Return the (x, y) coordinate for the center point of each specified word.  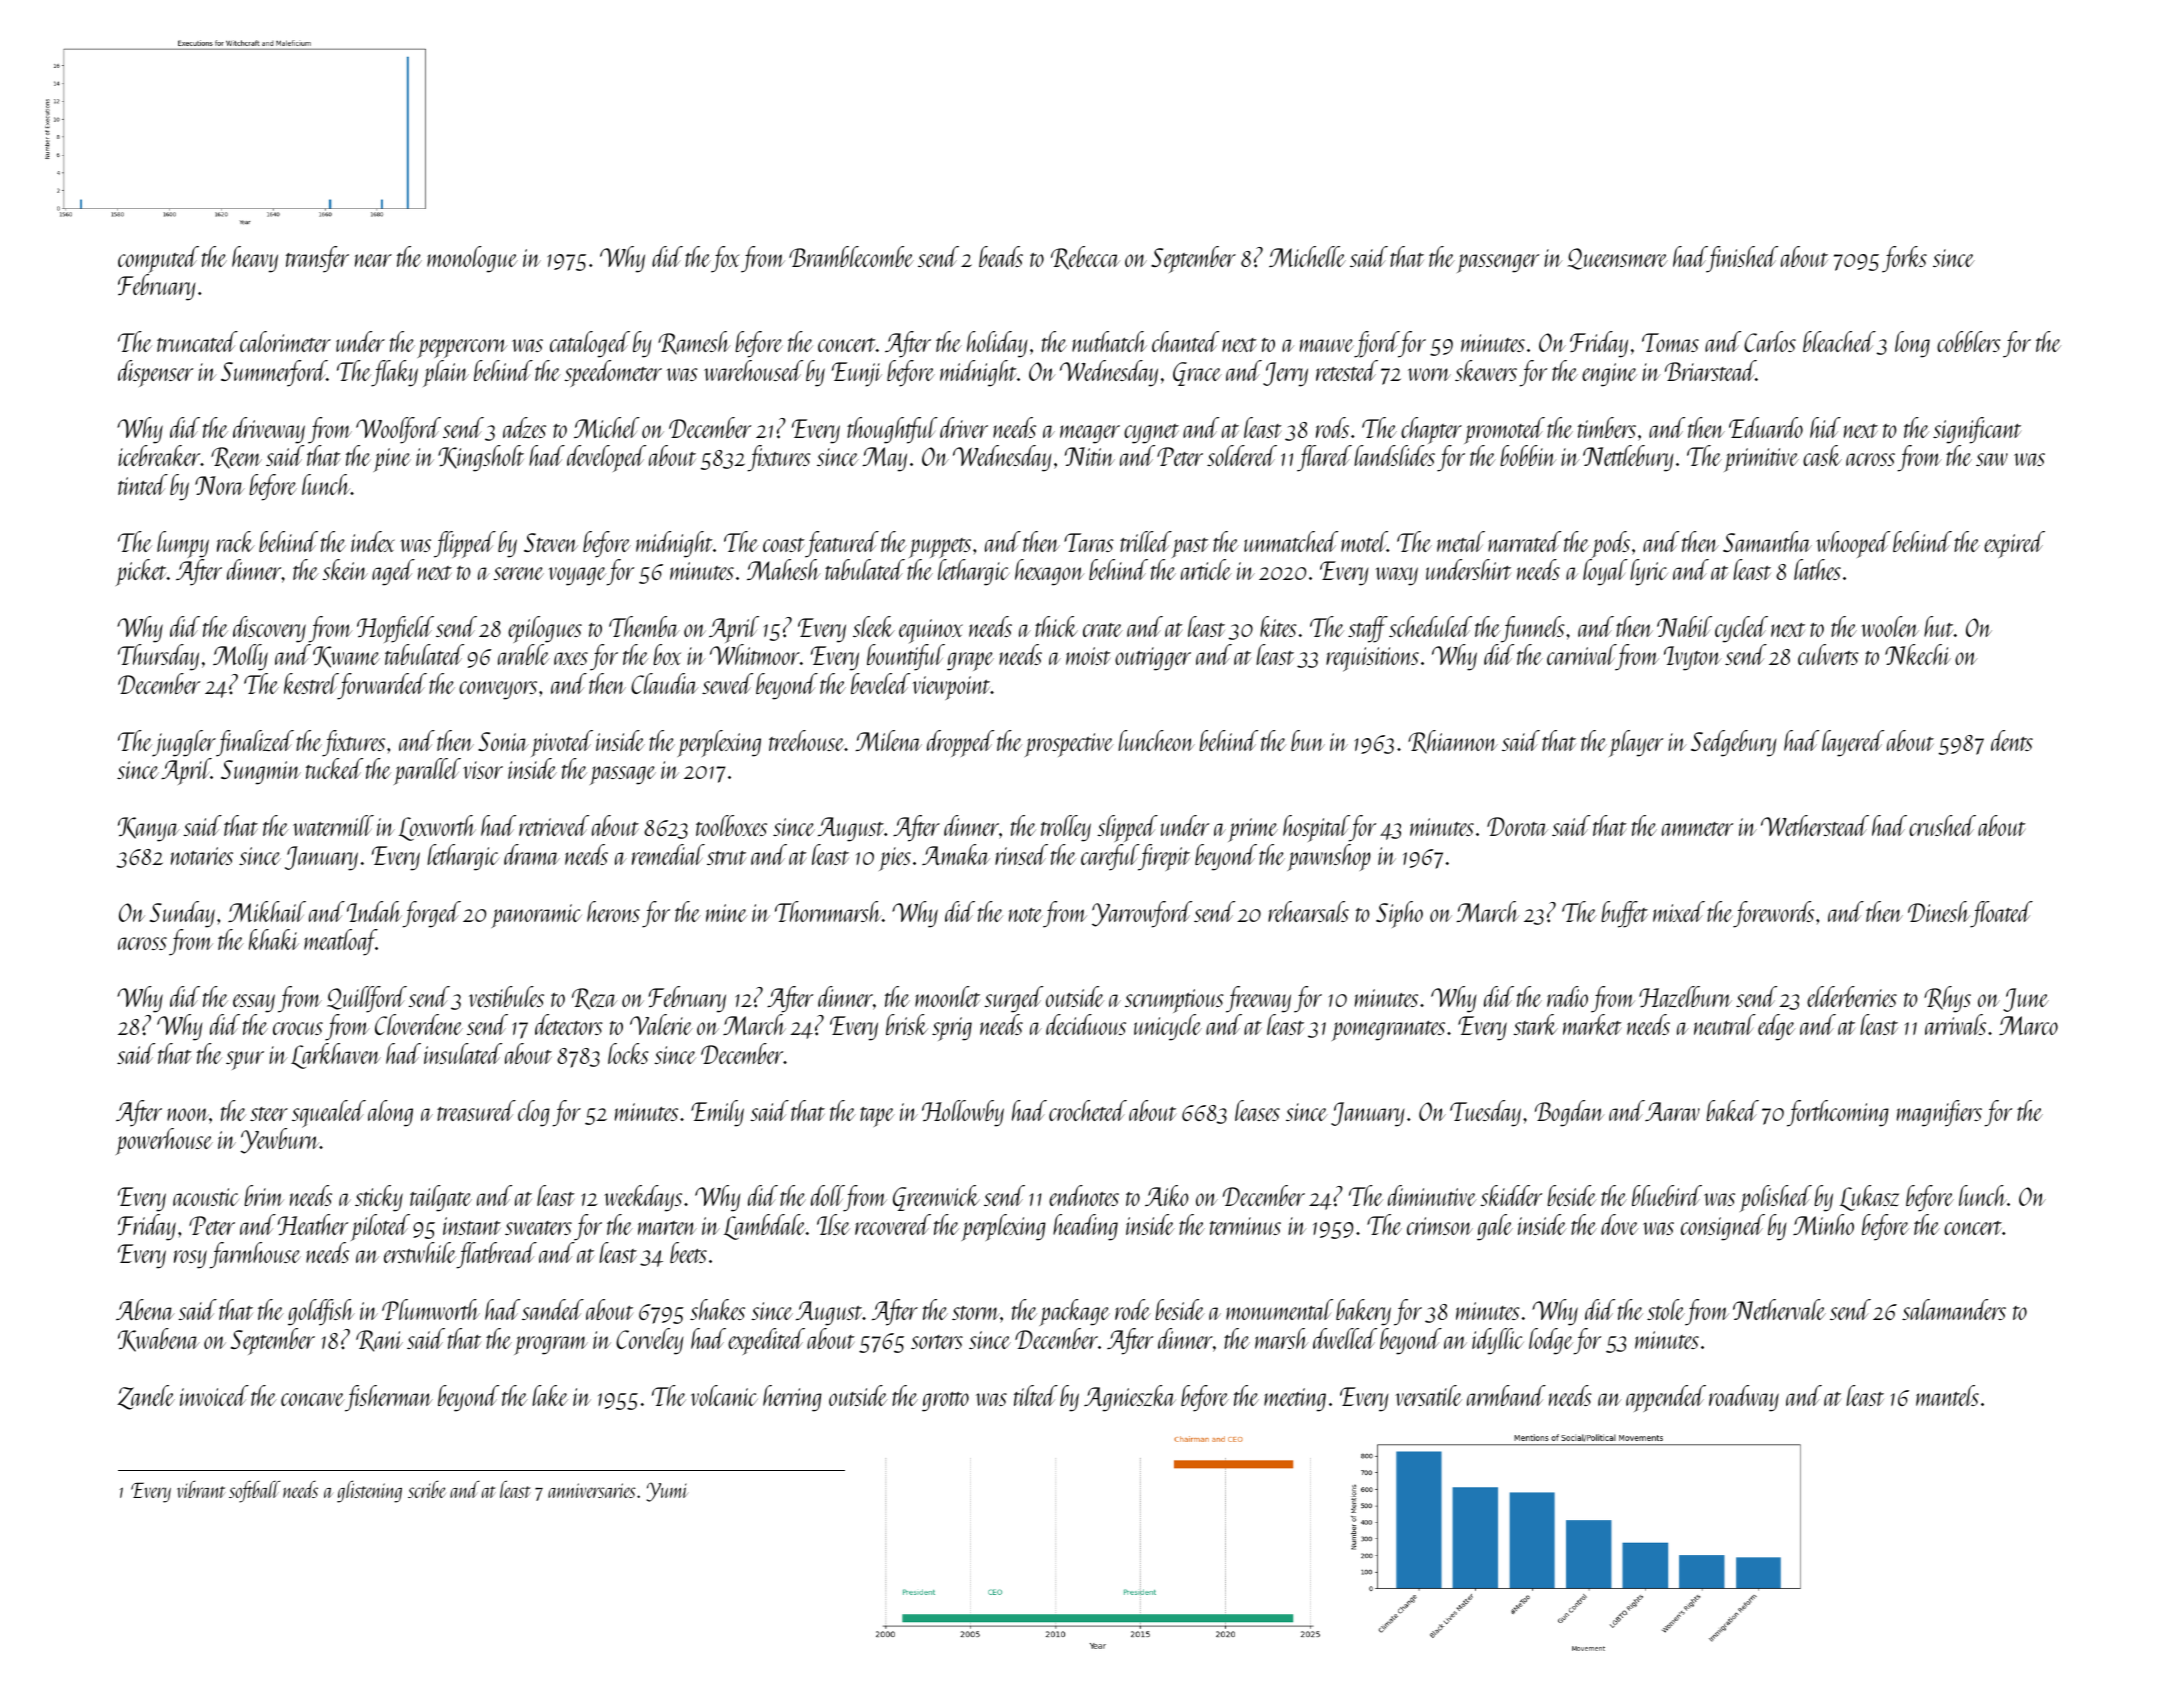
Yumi (667, 1492)
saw (1992, 459)
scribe (427, 1489)
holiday (997, 344)
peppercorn (462, 348)
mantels (1947, 1395)
